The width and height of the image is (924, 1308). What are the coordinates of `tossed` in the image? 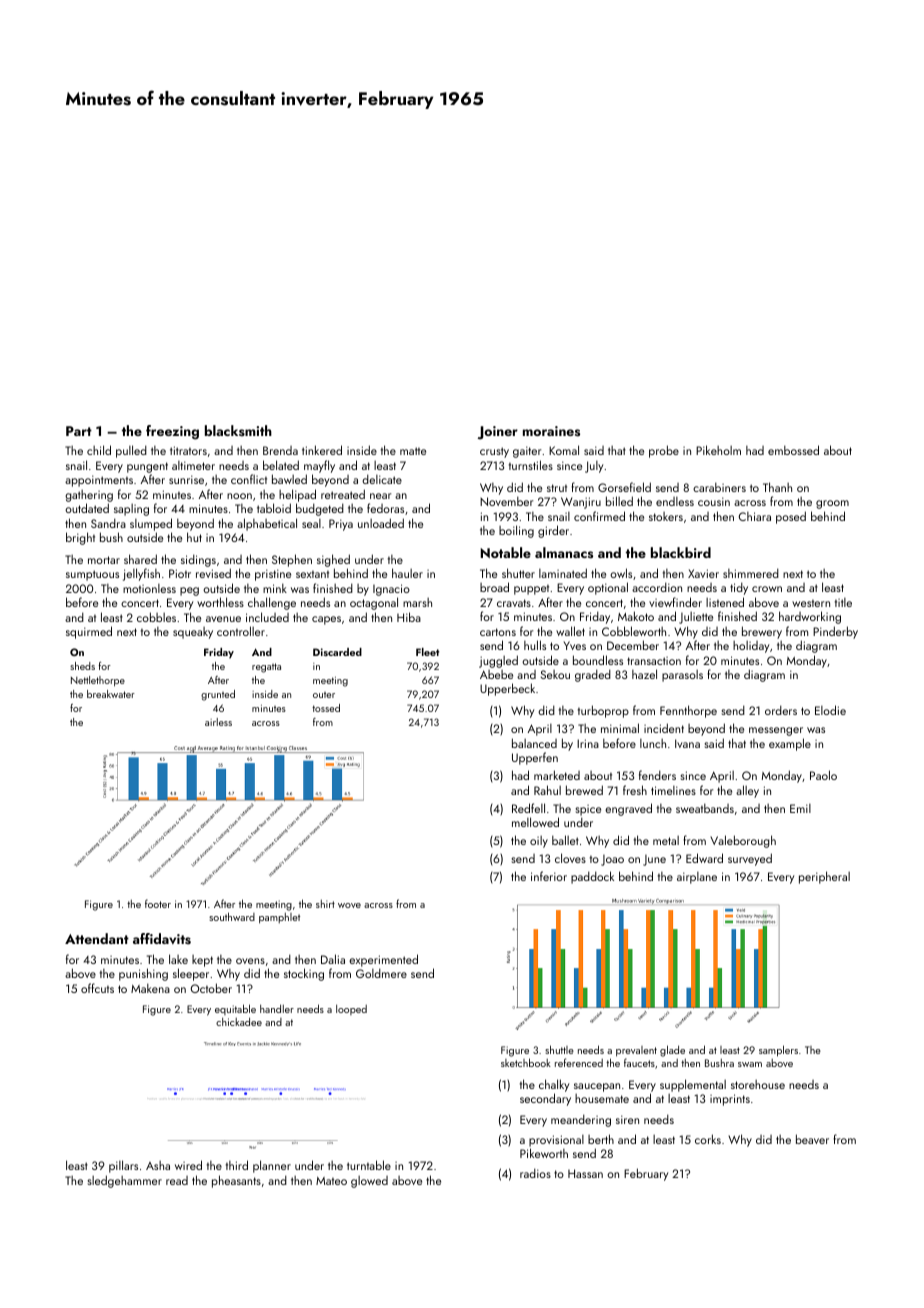 It's located at (326, 708).
